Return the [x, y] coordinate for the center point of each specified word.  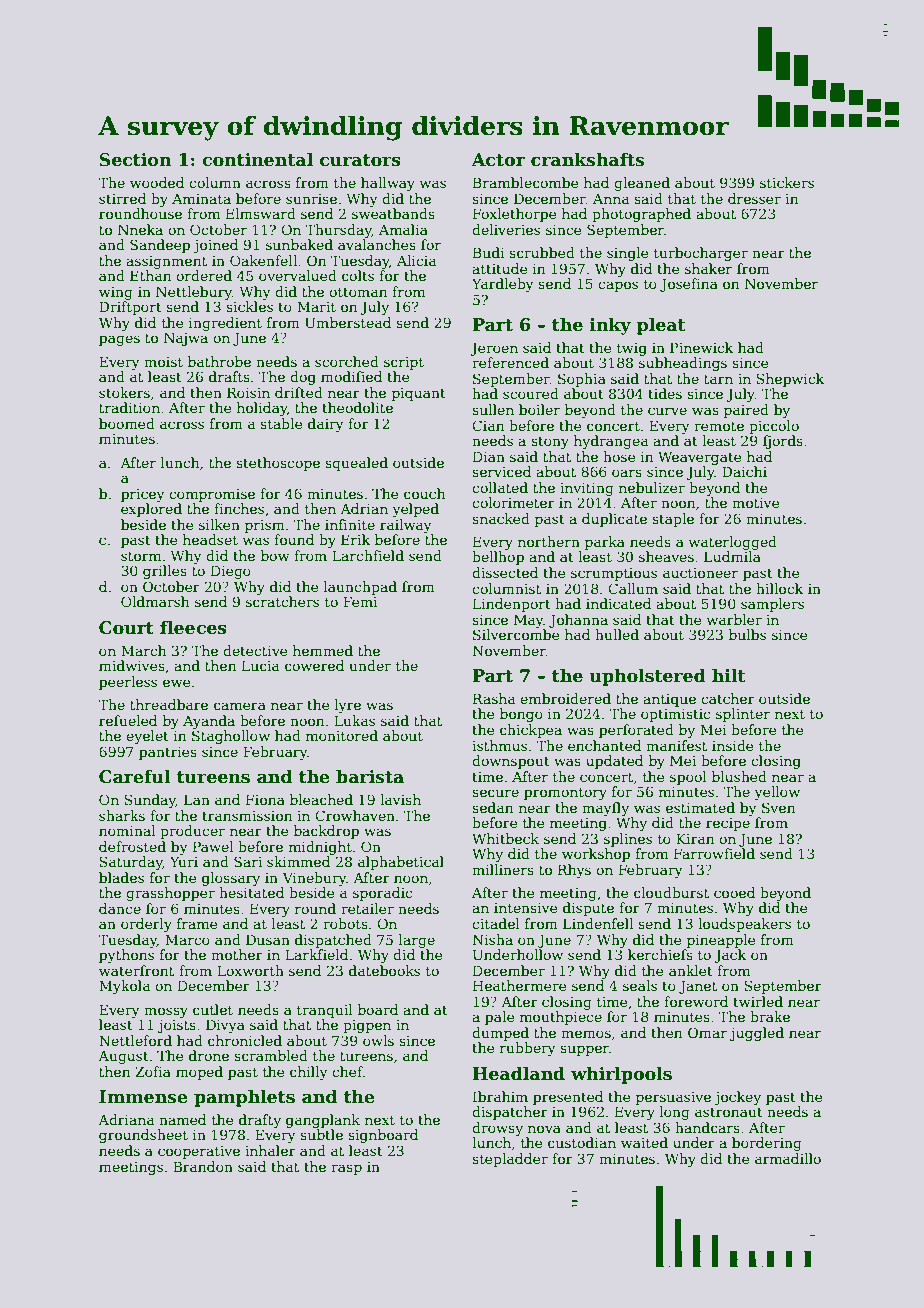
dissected [505, 572]
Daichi [744, 471]
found [294, 539]
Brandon [203, 1166]
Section [135, 160]
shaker [708, 268]
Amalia [403, 229]
